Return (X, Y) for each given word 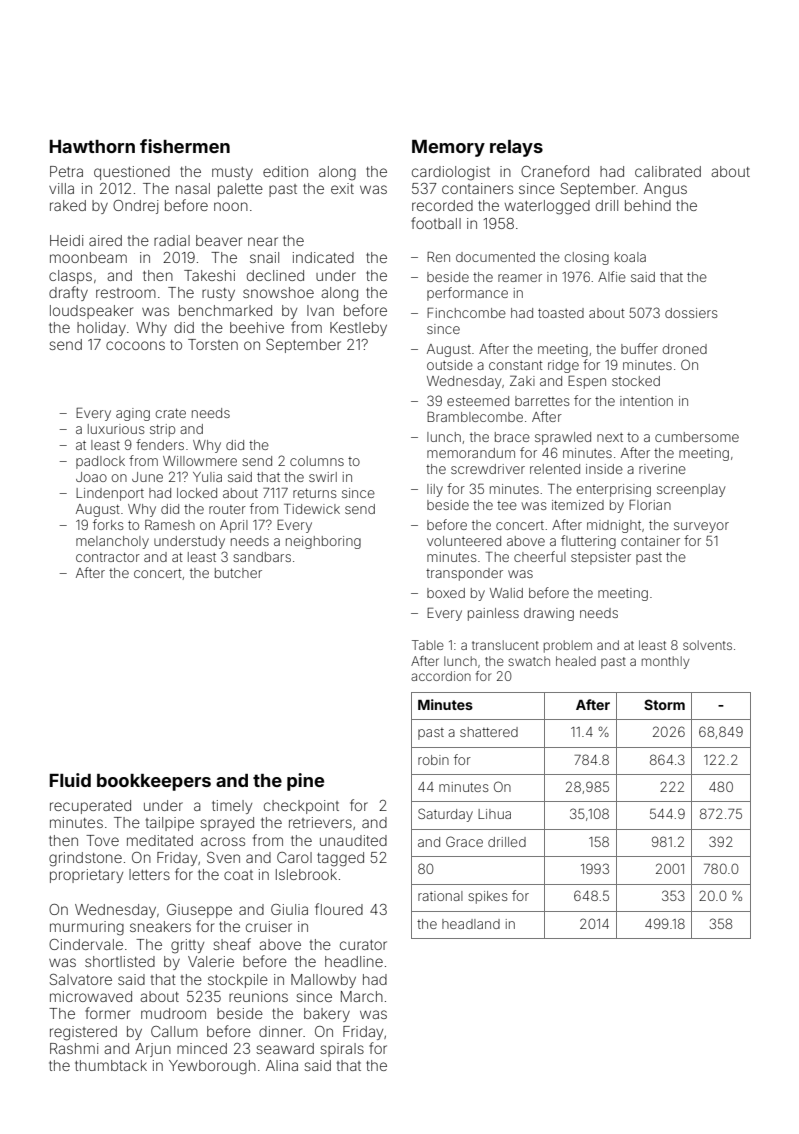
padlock (100, 462)
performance (467, 294)
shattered (489, 732)
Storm (664, 704)
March (362, 996)
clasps (70, 277)
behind (648, 205)
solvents (707, 645)
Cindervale (86, 944)
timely (232, 807)
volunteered (464, 541)
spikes (487, 897)
